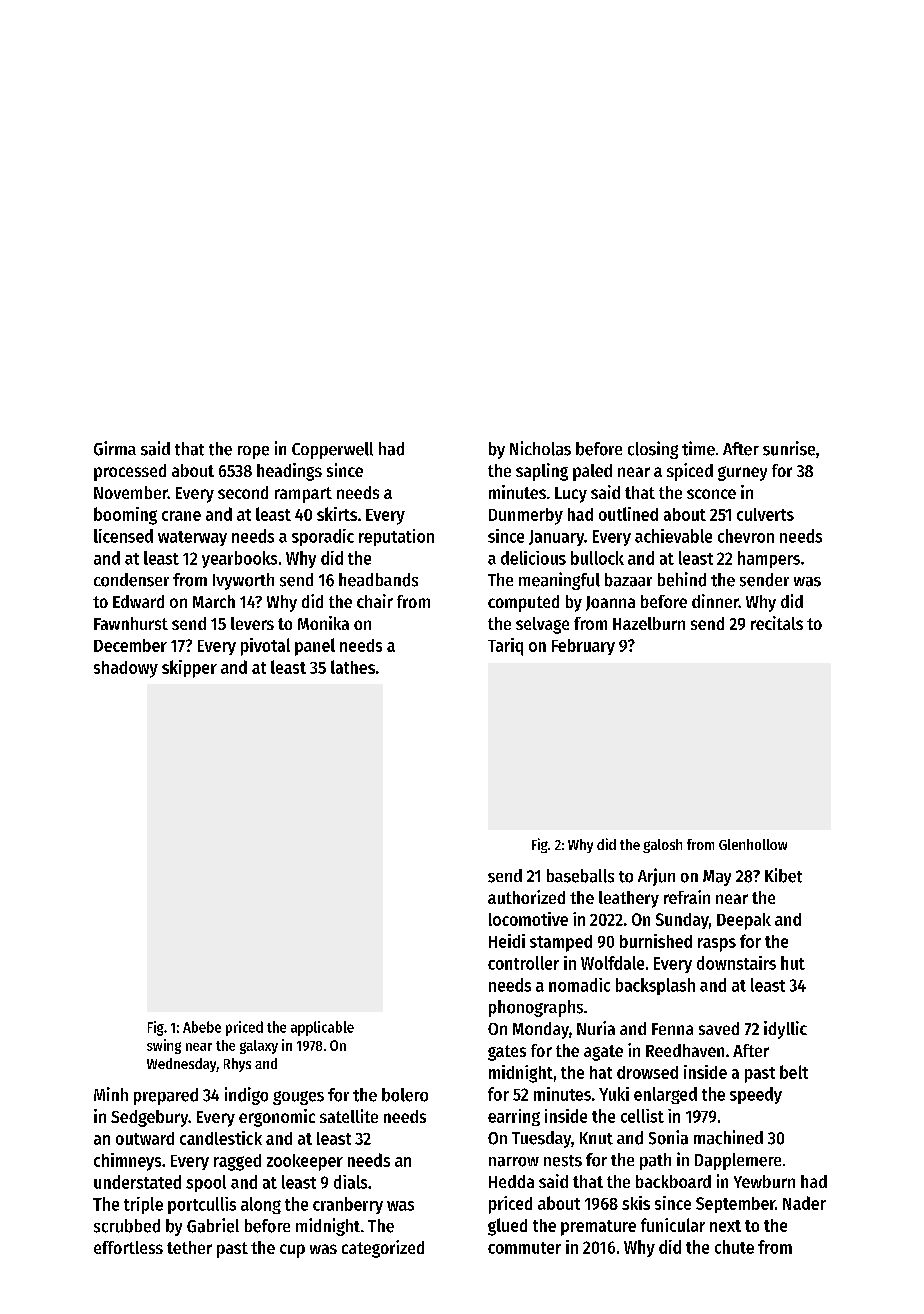  I want to click on reputation, so click(396, 537).
